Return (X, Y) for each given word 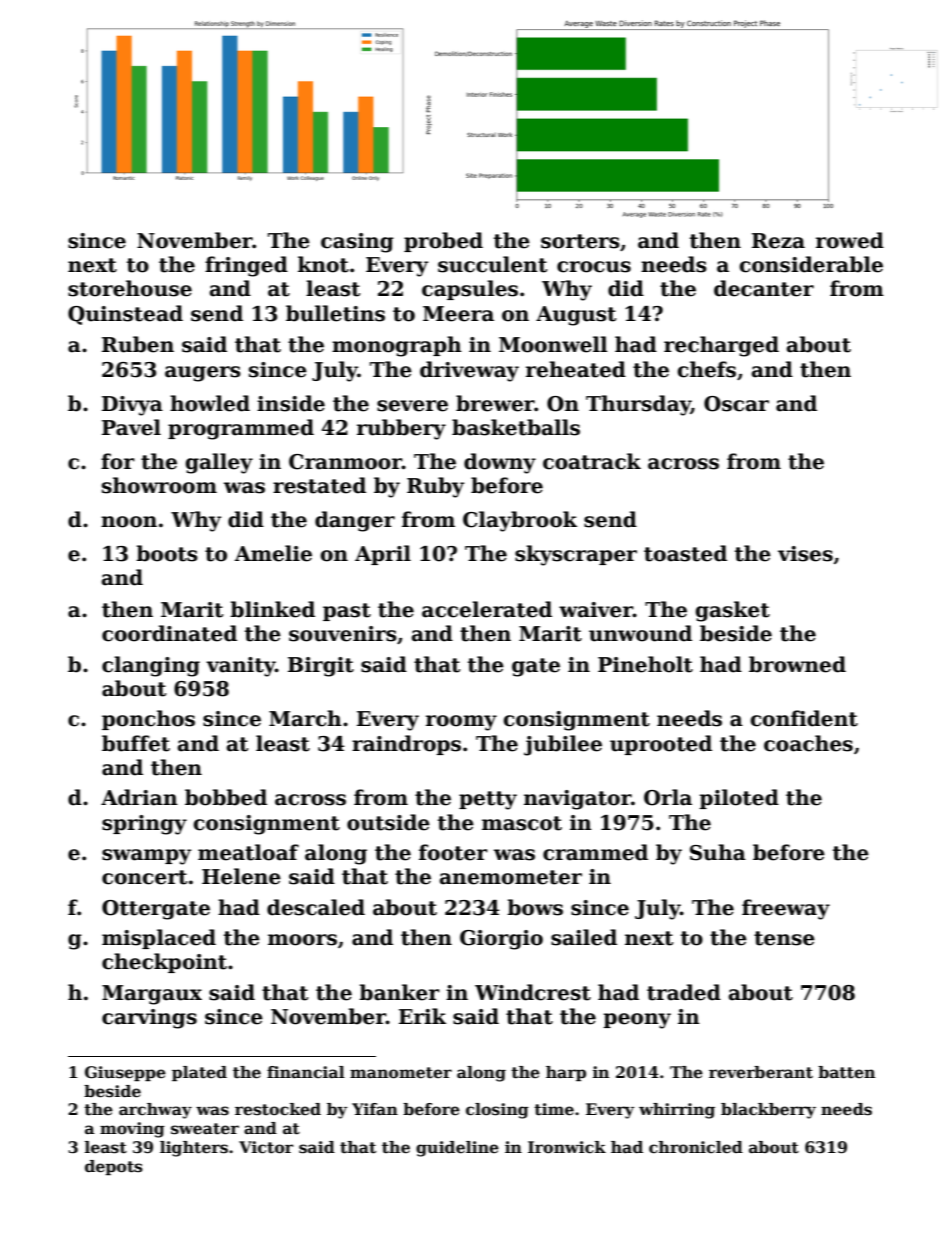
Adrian (139, 797)
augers (203, 374)
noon (129, 522)
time (554, 1109)
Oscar (736, 404)
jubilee (563, 745)
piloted (739, 799)
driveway (469, 371)
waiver (596, 610)
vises (805, 554)
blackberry (768, 1111)
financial (306, 1072)
